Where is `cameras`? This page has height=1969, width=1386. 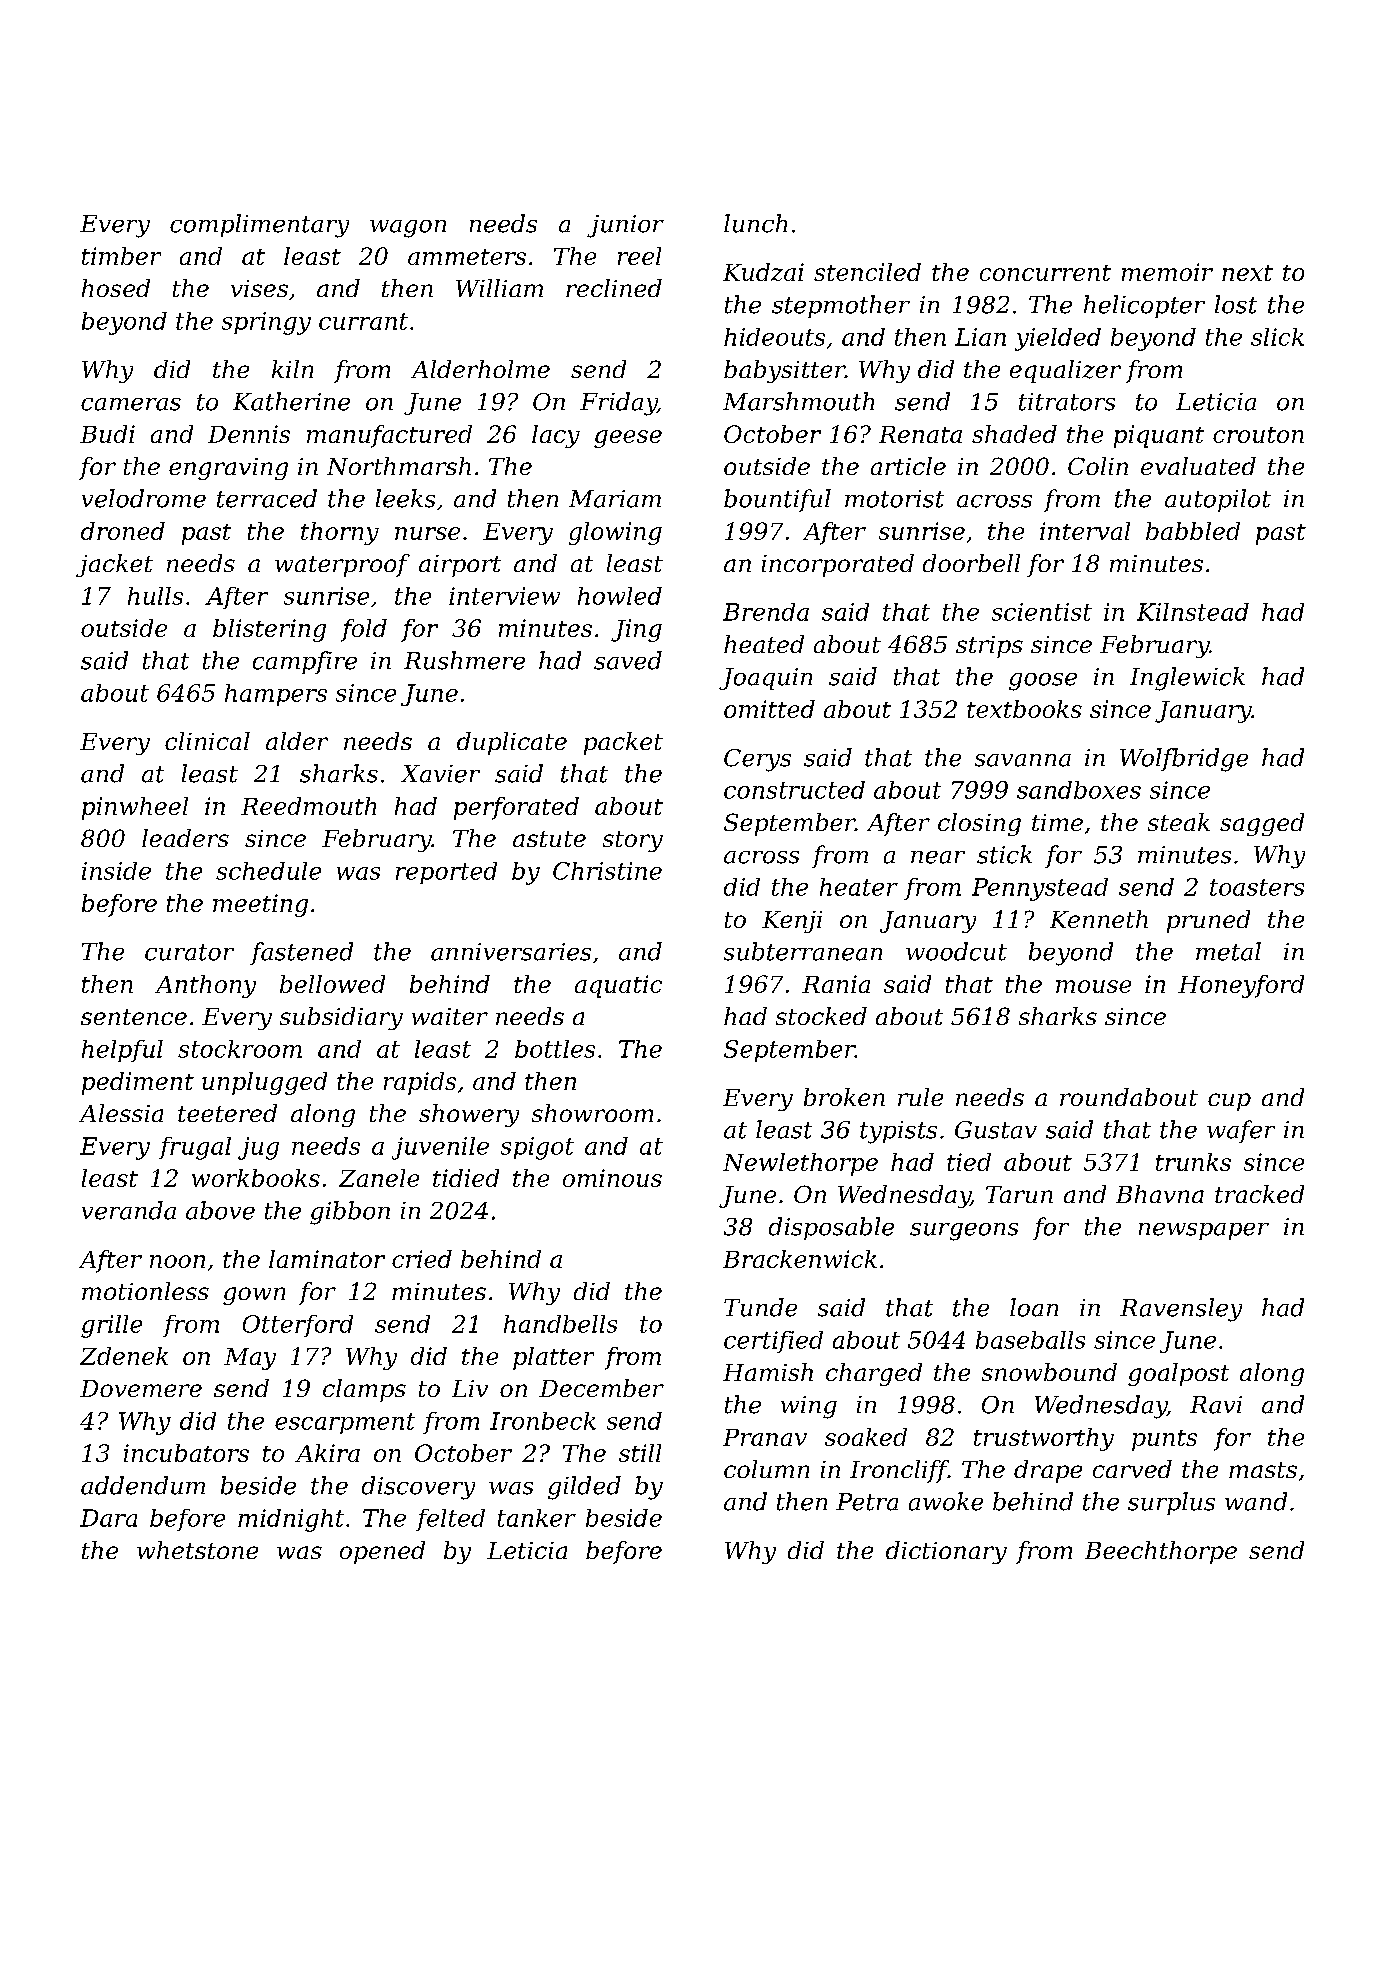 cameras is located at coordinates (131, 404).
